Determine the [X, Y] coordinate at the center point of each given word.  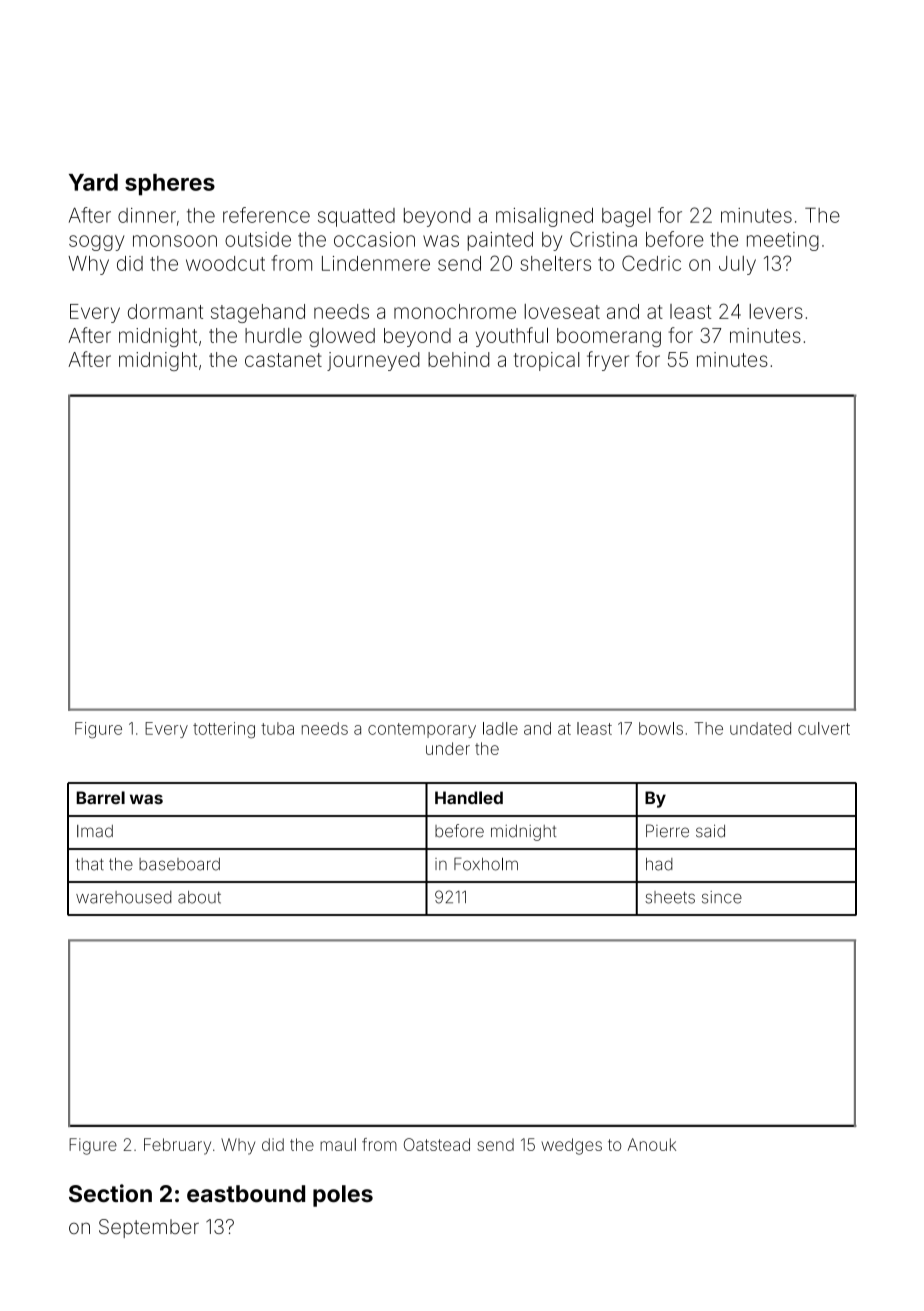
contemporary [422, 730]
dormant [165, 311]
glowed [342, 337]
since [722, 897]
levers [776, 311]
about [199, 897]
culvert [824, 728]
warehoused [123, 897]
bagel [626, 217]
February [177, 1146]
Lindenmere [376, 263]
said [710, 831]
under [448, 748]
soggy [96, 243]
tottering [224, 730]
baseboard [179, 864]
